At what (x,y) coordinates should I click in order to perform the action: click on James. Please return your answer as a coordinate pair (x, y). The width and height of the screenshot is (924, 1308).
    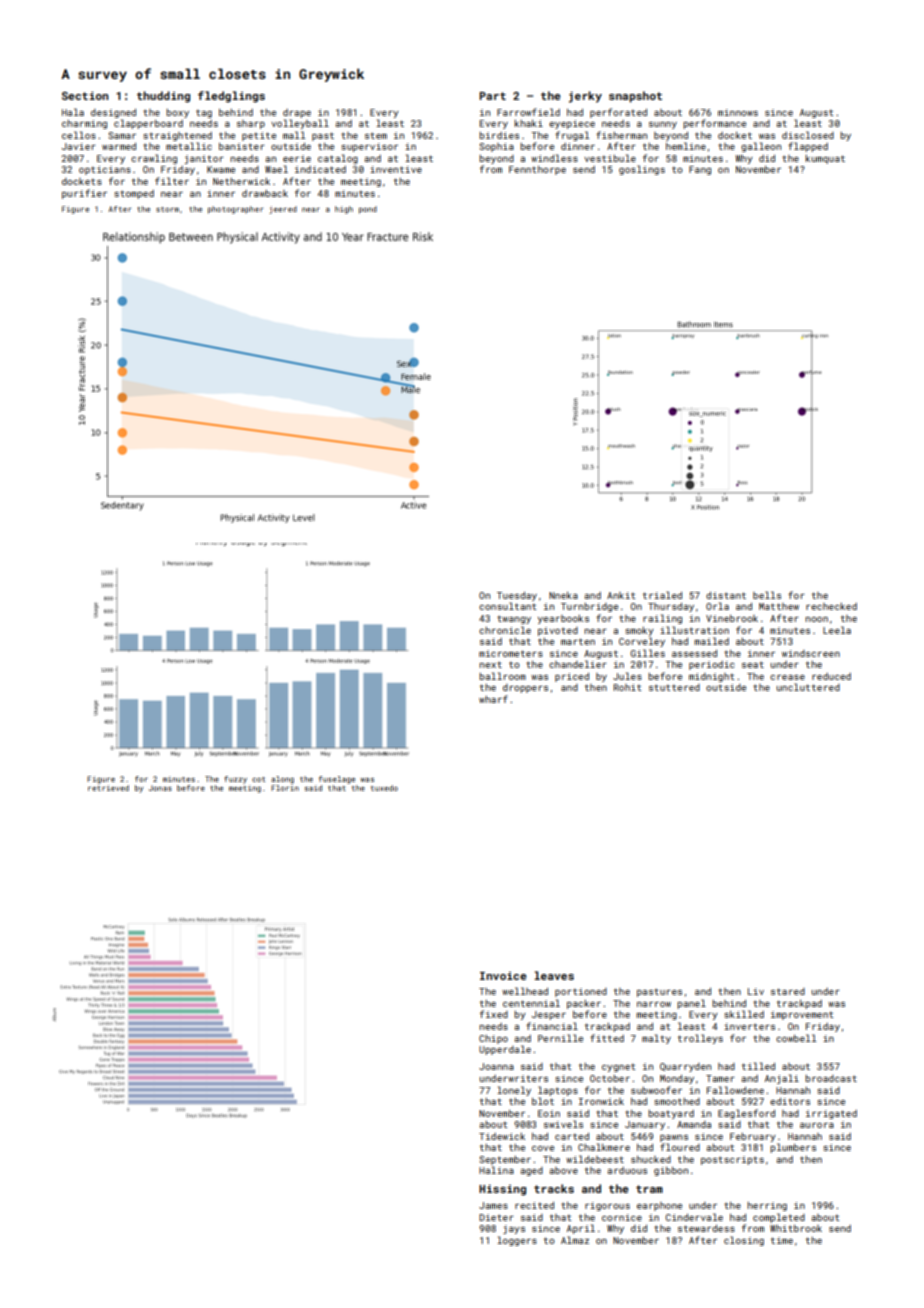
    Looking at the image, I should click on (493, 1205).
